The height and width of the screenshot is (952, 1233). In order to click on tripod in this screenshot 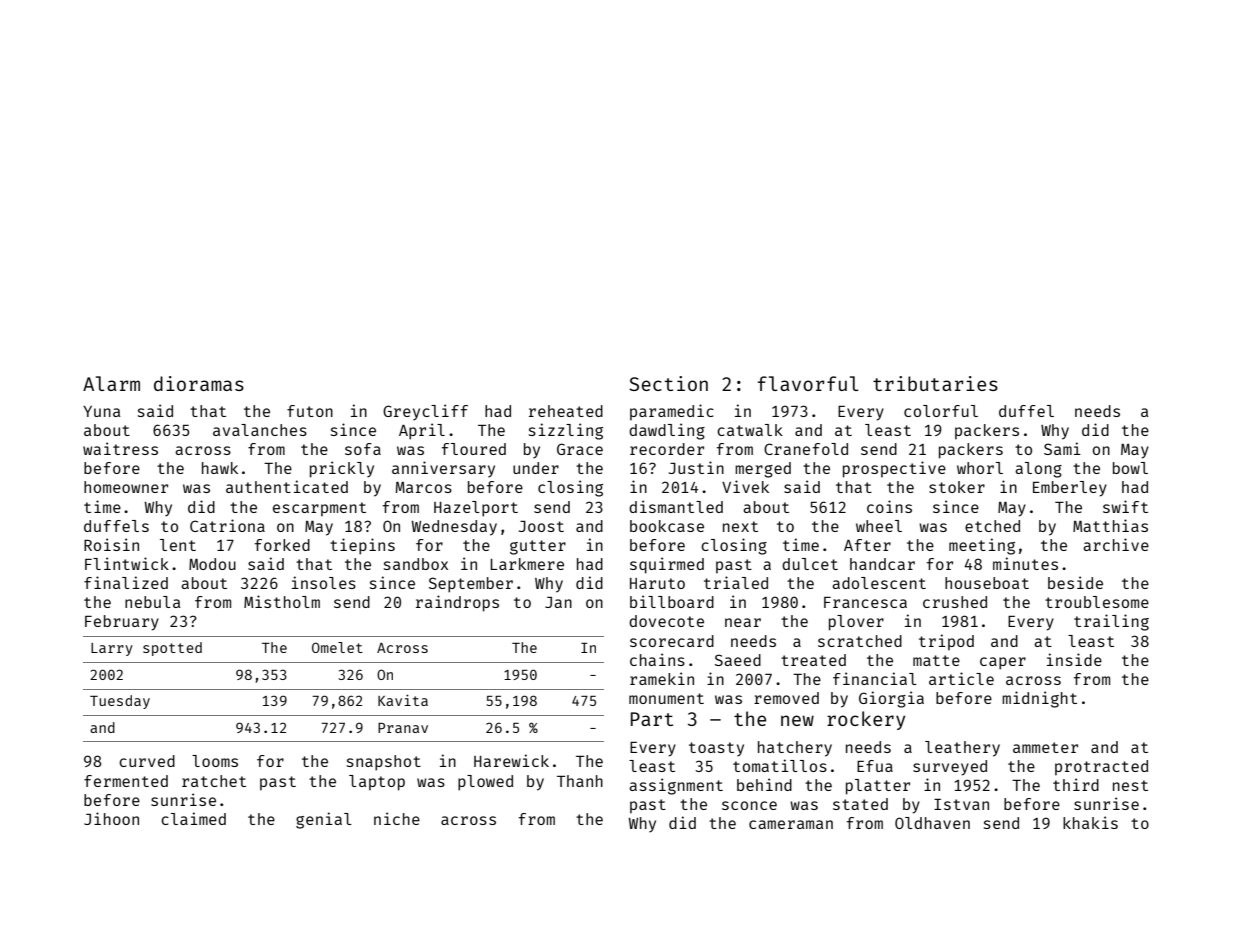, I will do `click(946, 642)`.
